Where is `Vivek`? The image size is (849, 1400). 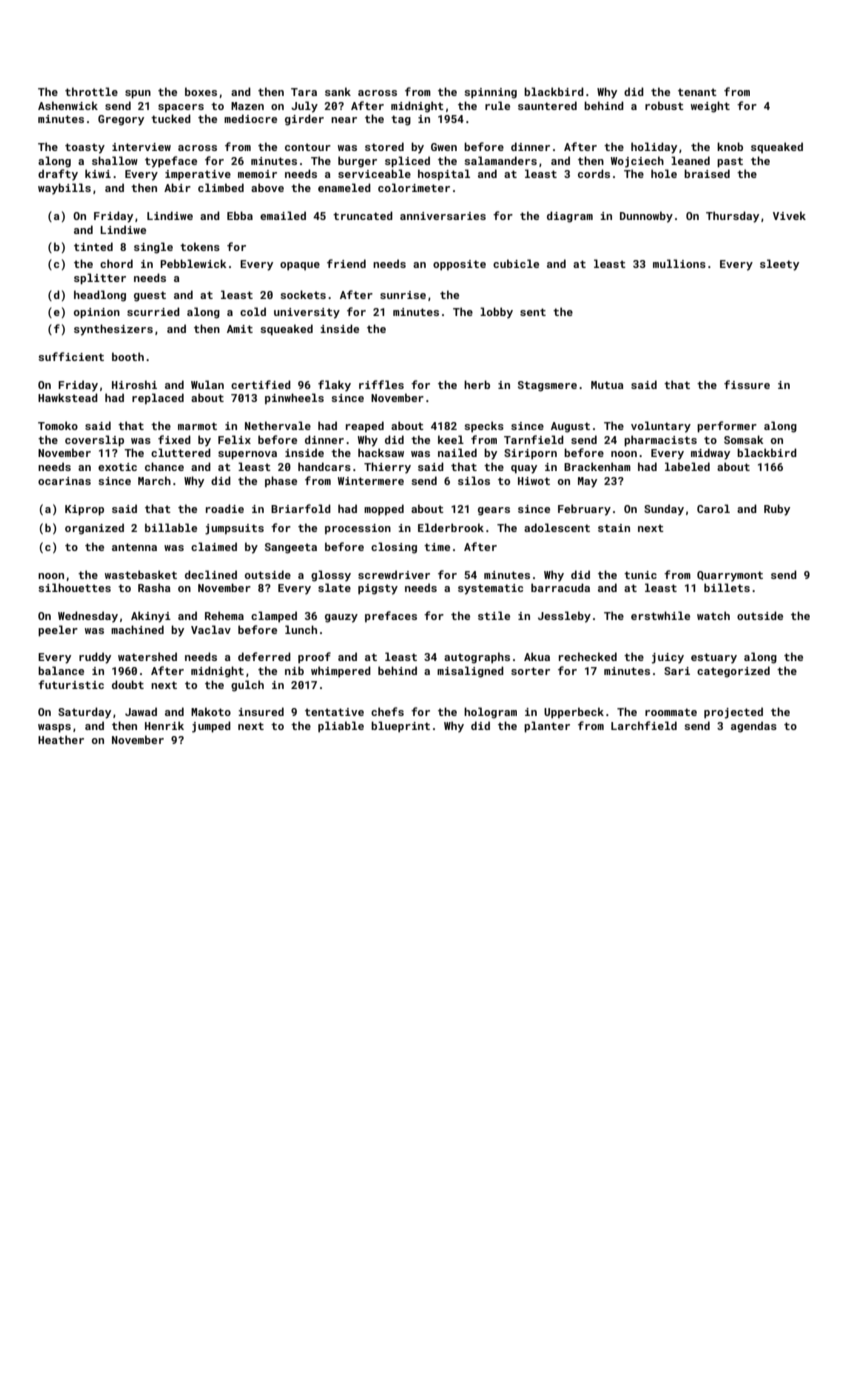
Vivek is located at coordinates (789, 215).
